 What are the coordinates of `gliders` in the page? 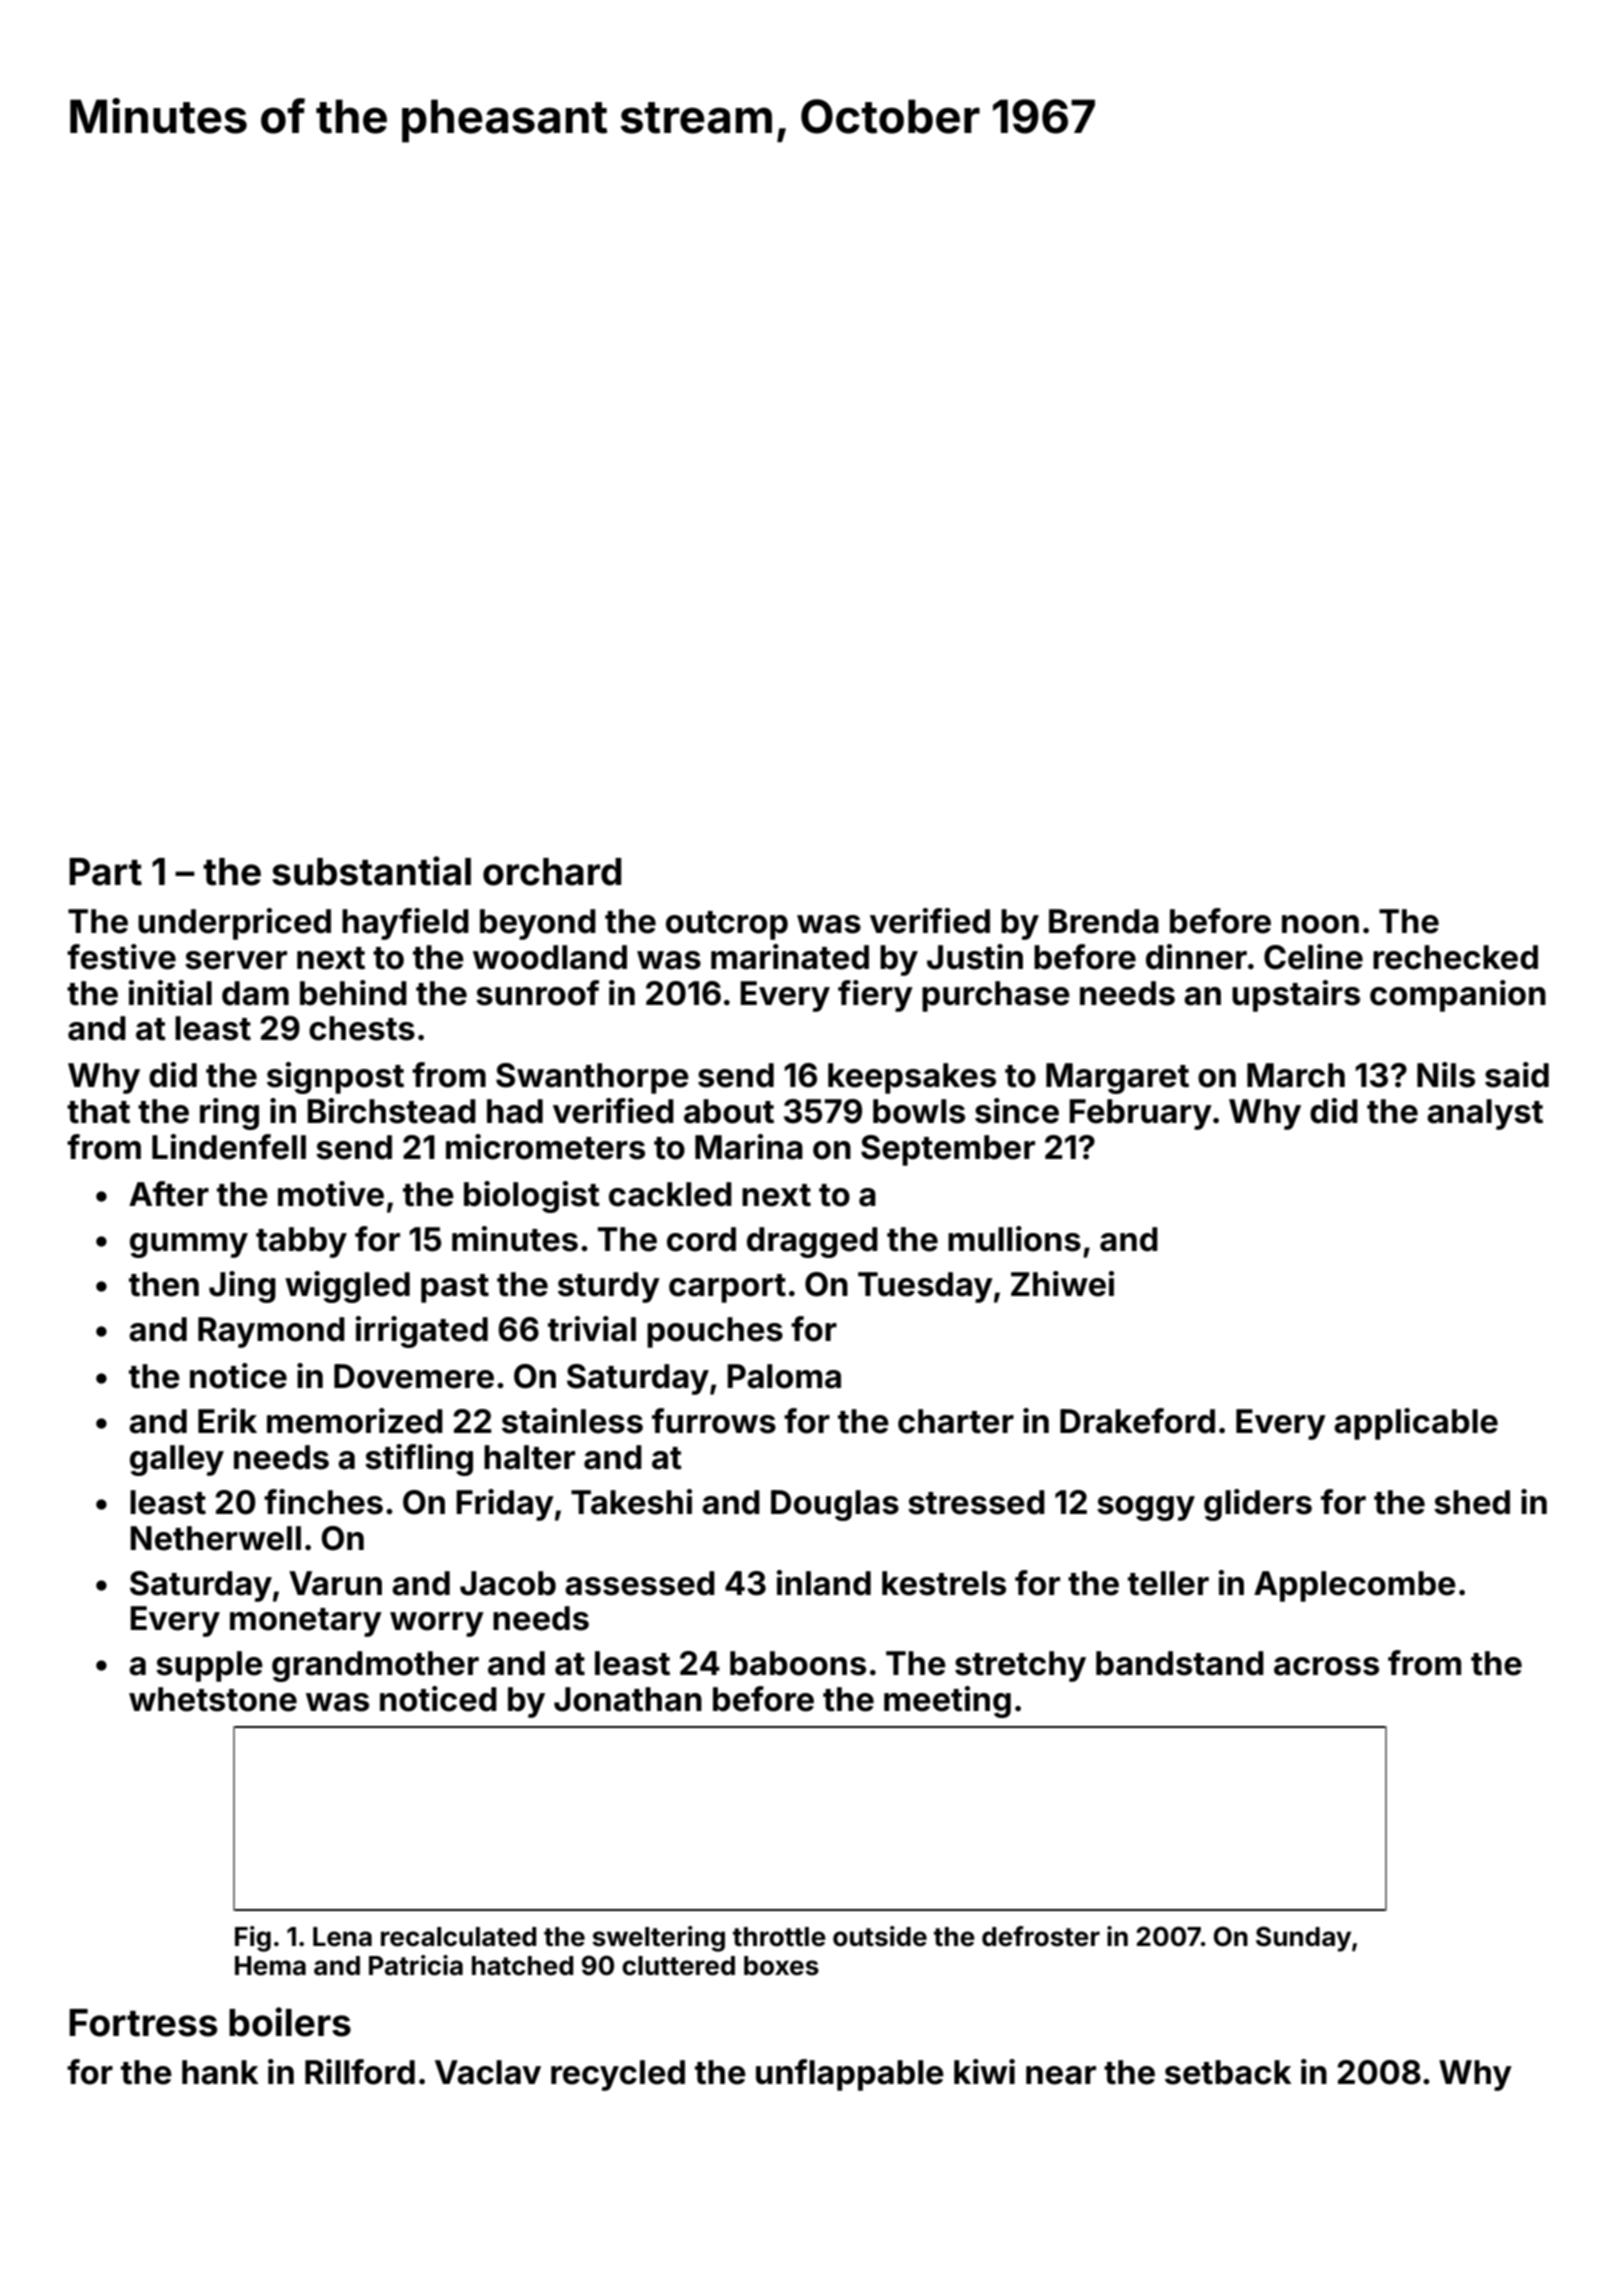 It's located at (1258, 1505).
